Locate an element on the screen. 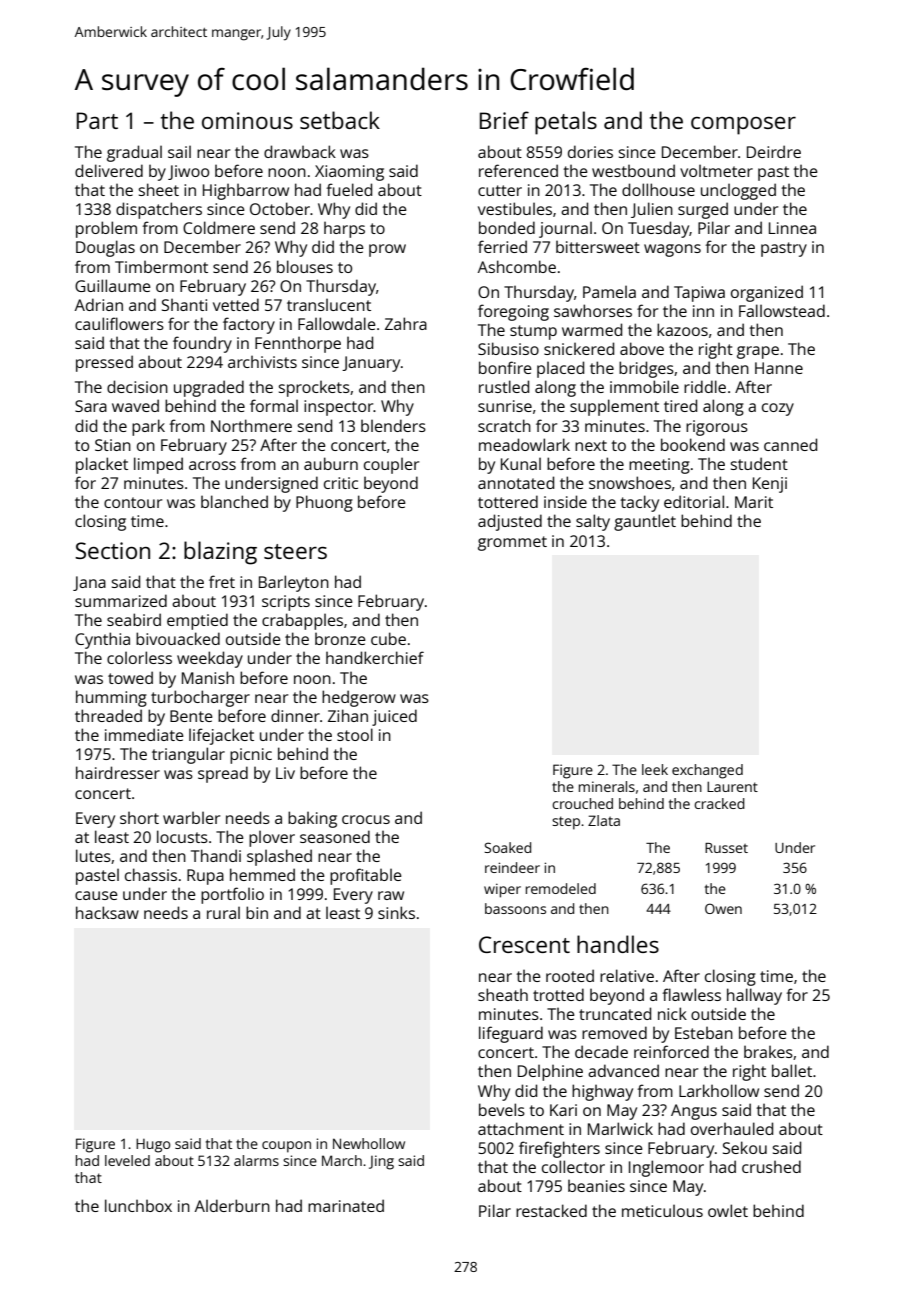 The height and width of the screenshot is (1316, 908). Deirdre is located at coordinates (774, 151).
